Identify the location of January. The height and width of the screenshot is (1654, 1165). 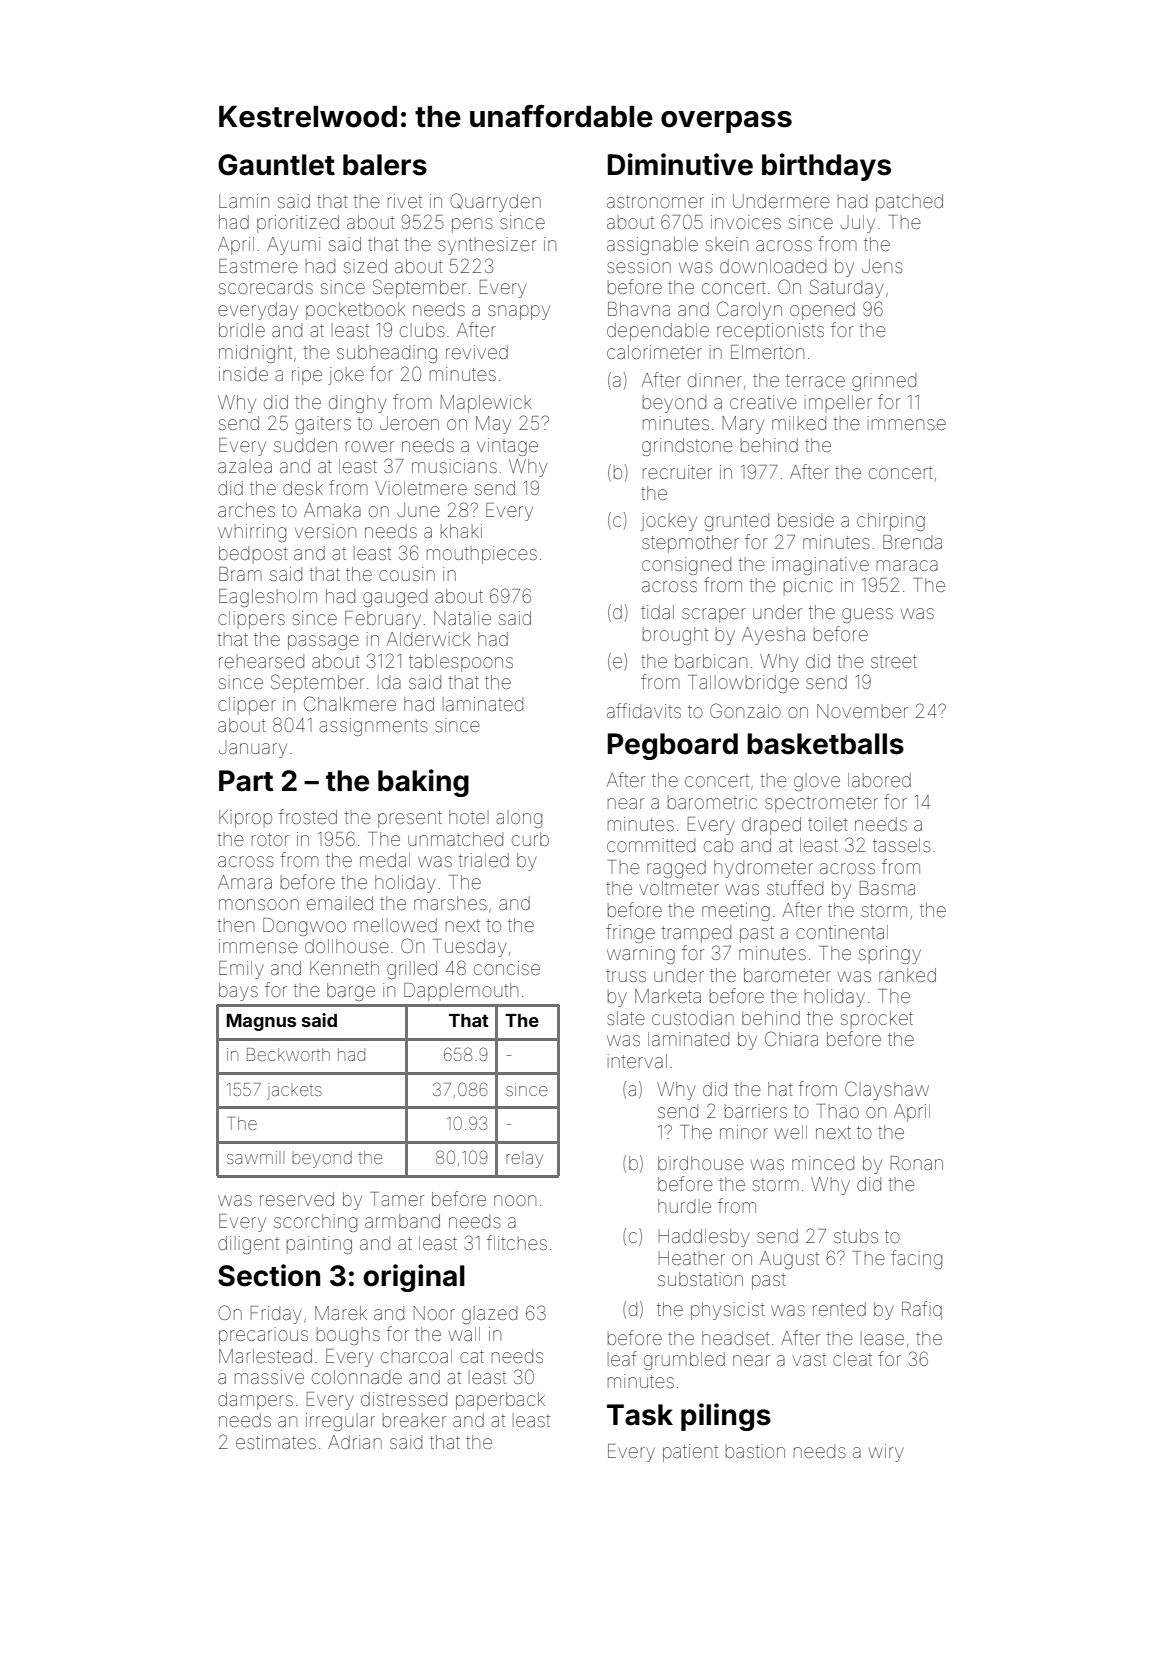
(253, 749).
